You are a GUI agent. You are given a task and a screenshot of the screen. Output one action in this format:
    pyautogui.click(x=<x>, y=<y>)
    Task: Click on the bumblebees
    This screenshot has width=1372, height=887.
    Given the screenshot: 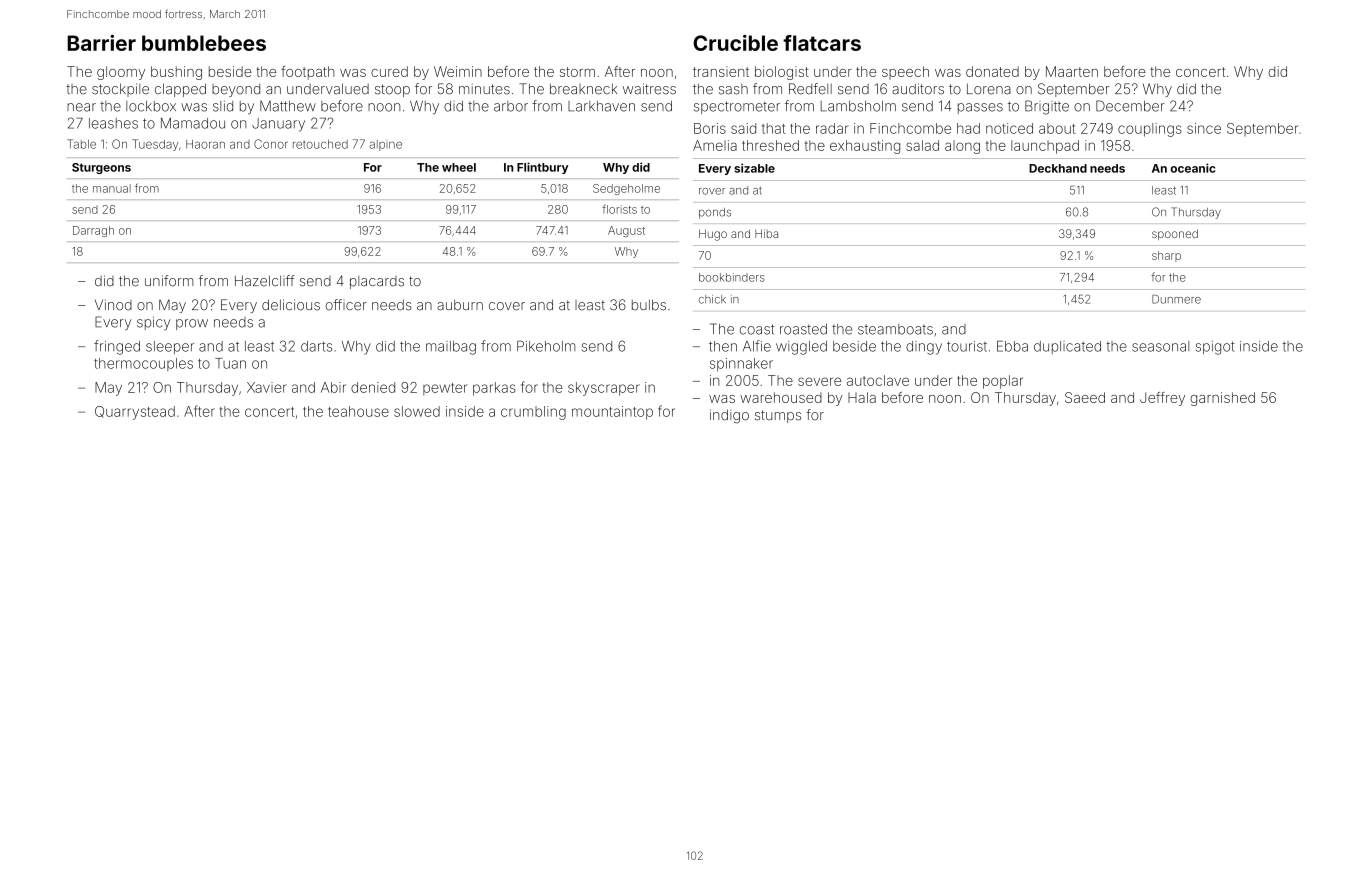 What is the action you would take?
    pyautogui.click(x=204, y=43)
